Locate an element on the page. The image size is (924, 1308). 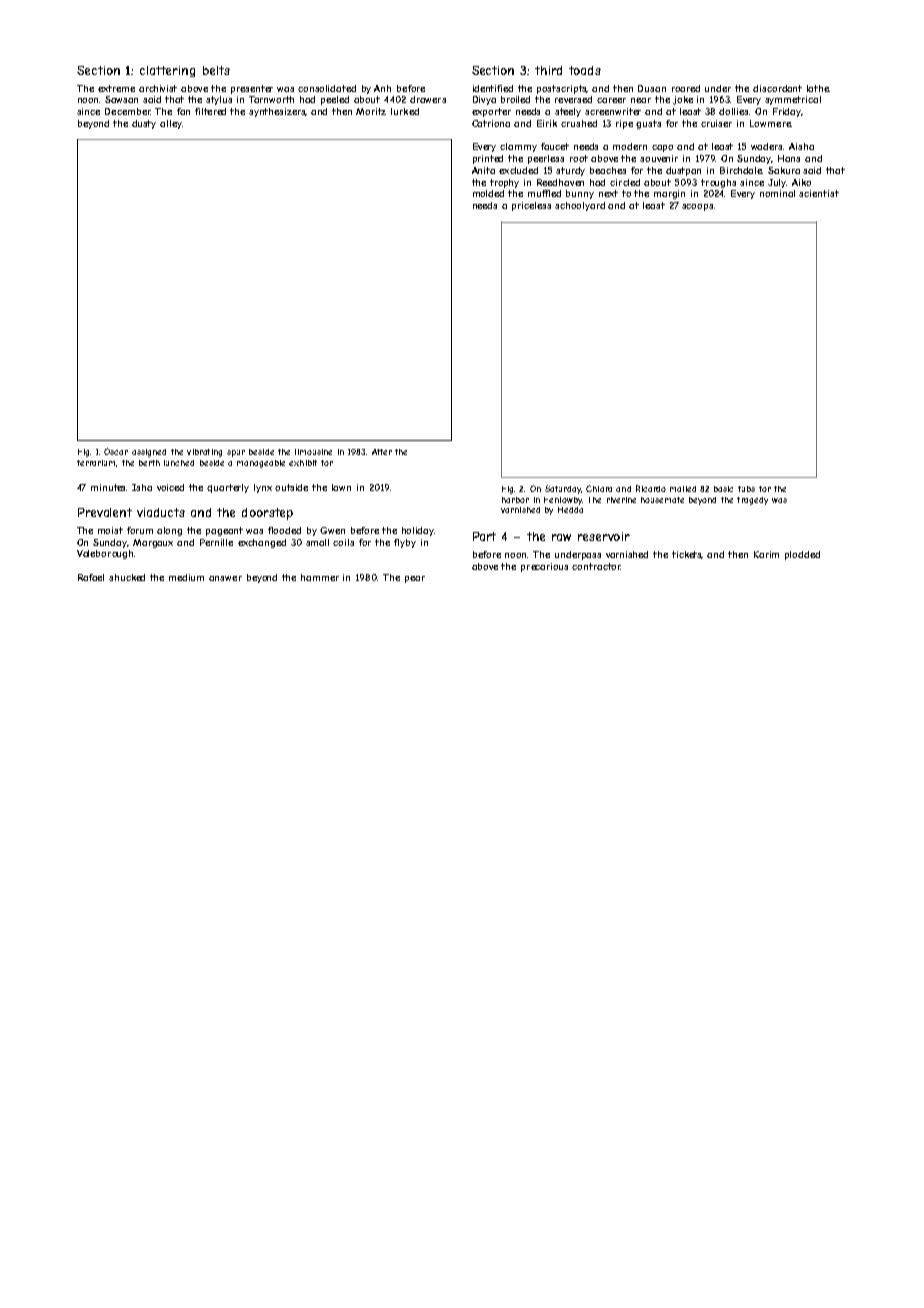
molded is located at coordinates (488, 193).
